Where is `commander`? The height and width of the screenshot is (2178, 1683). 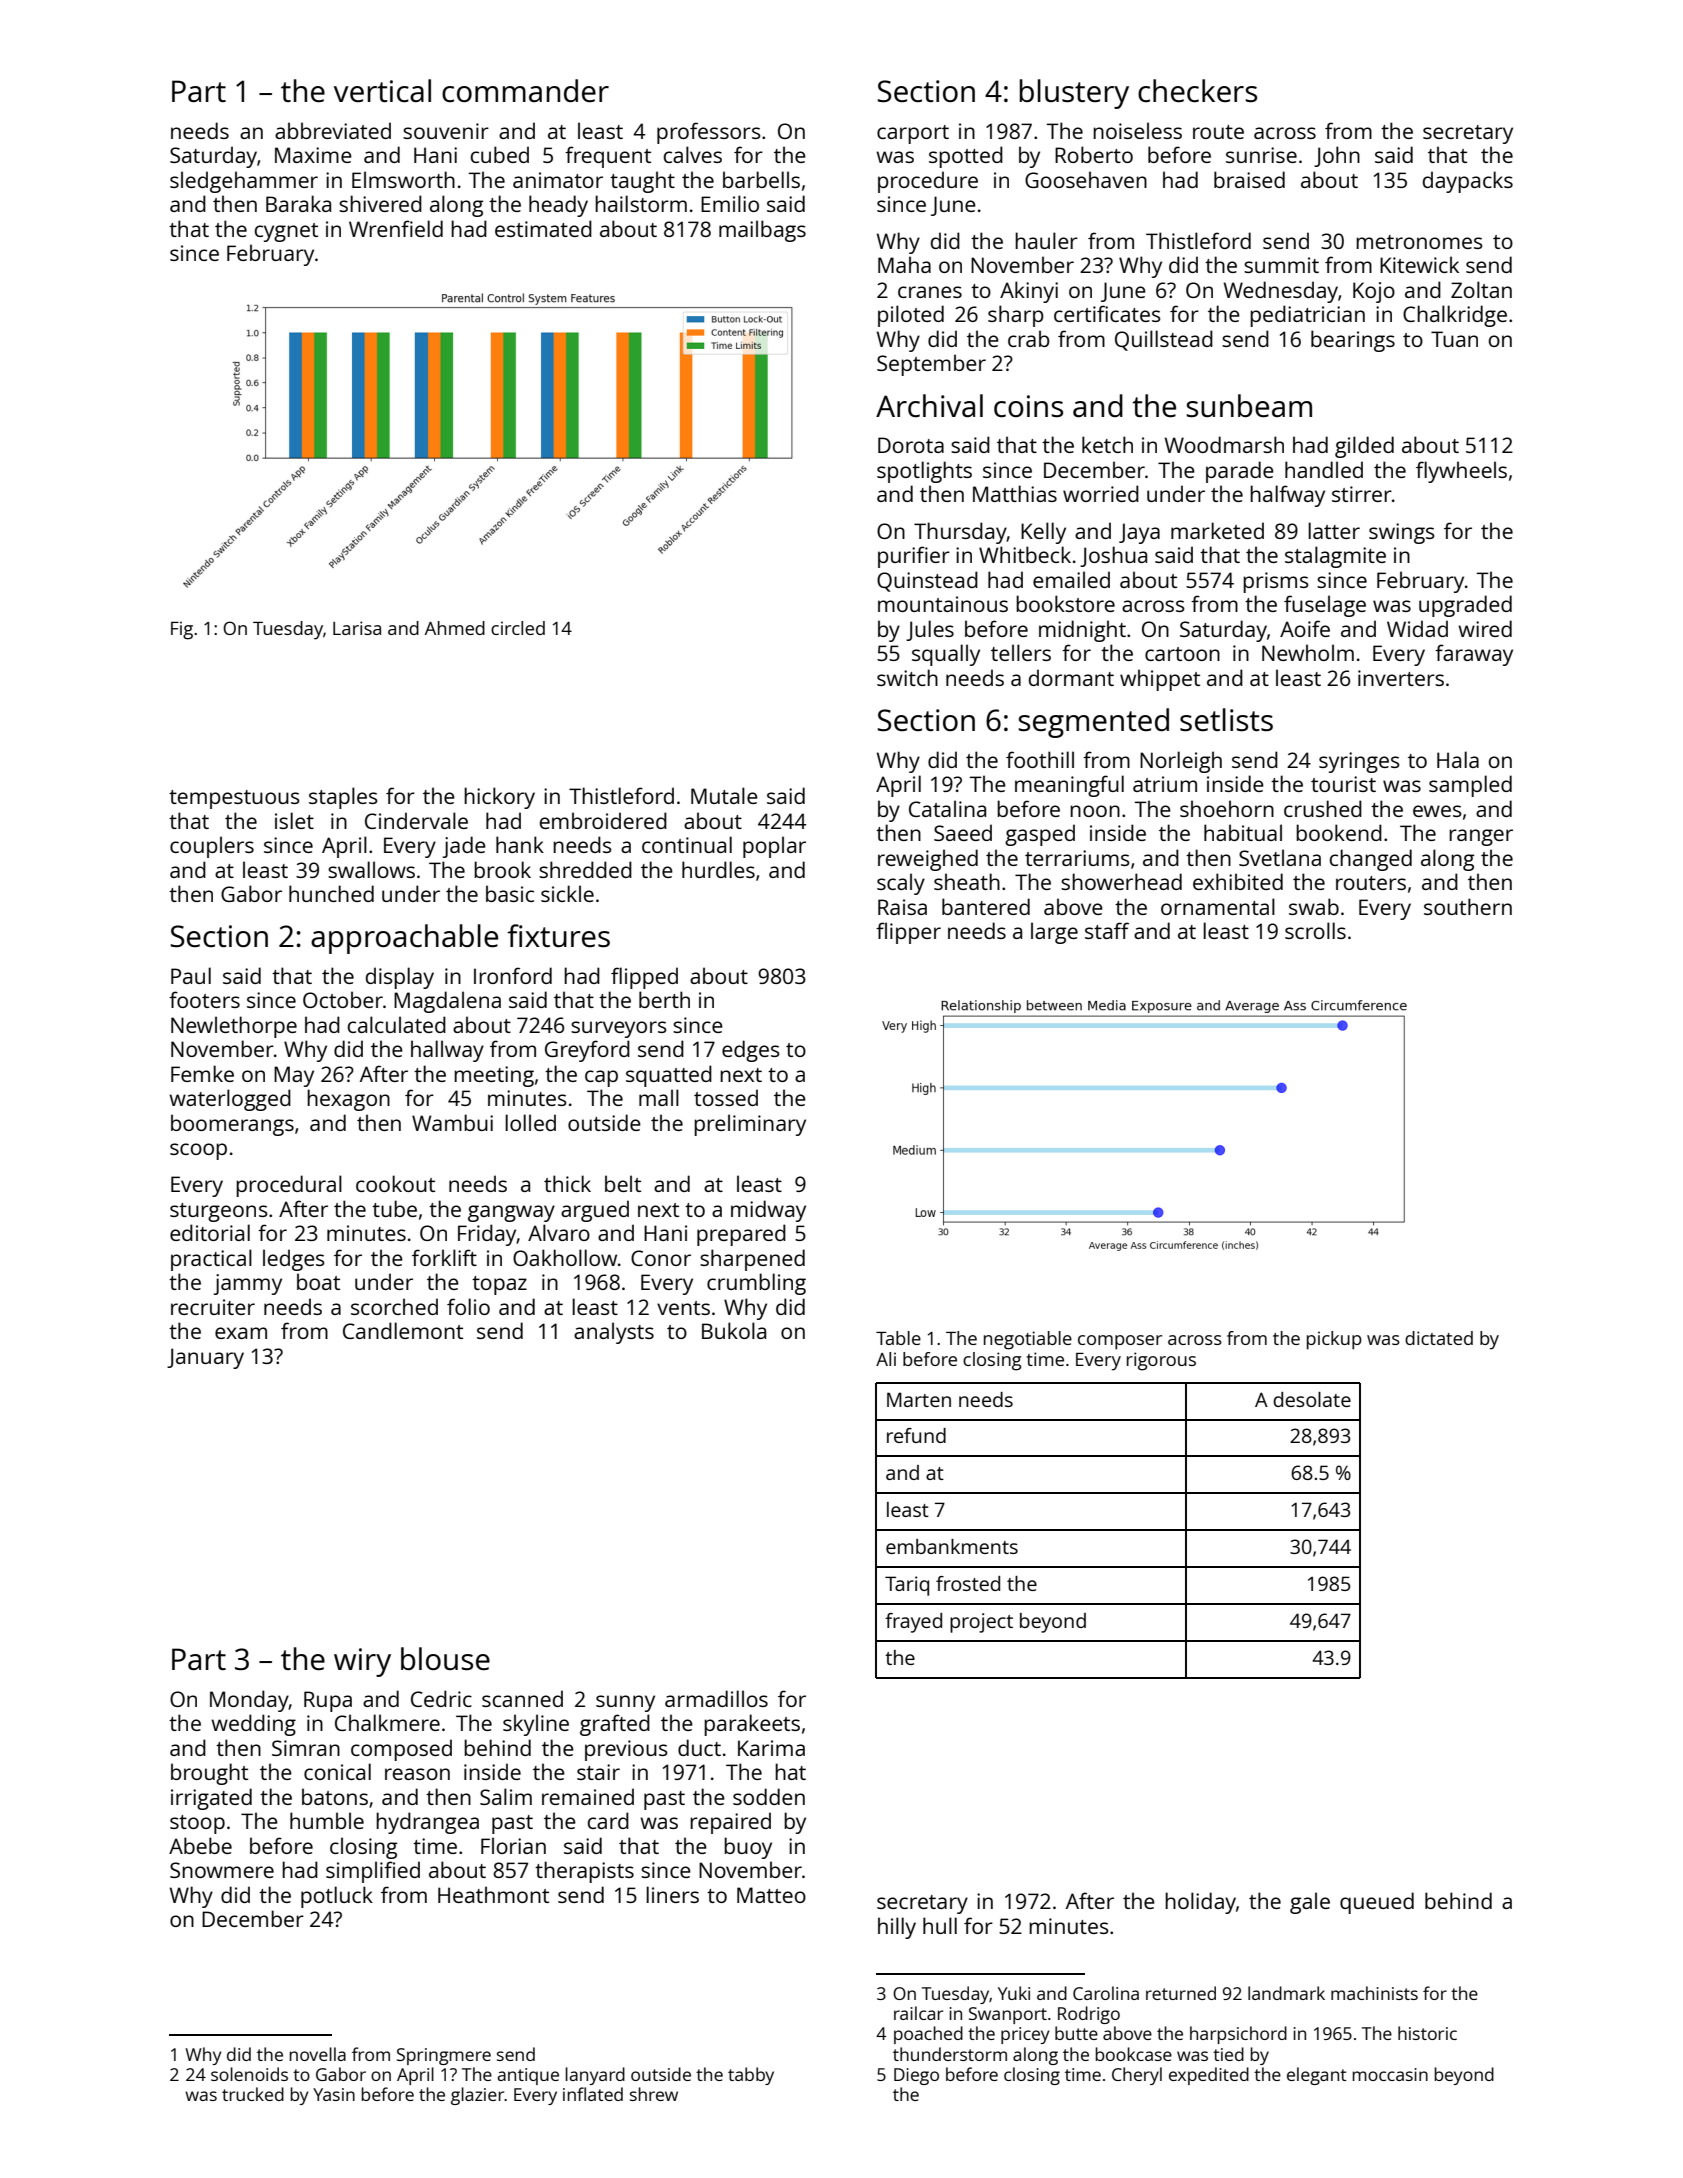
commander is located at coordinates (525, 91).
